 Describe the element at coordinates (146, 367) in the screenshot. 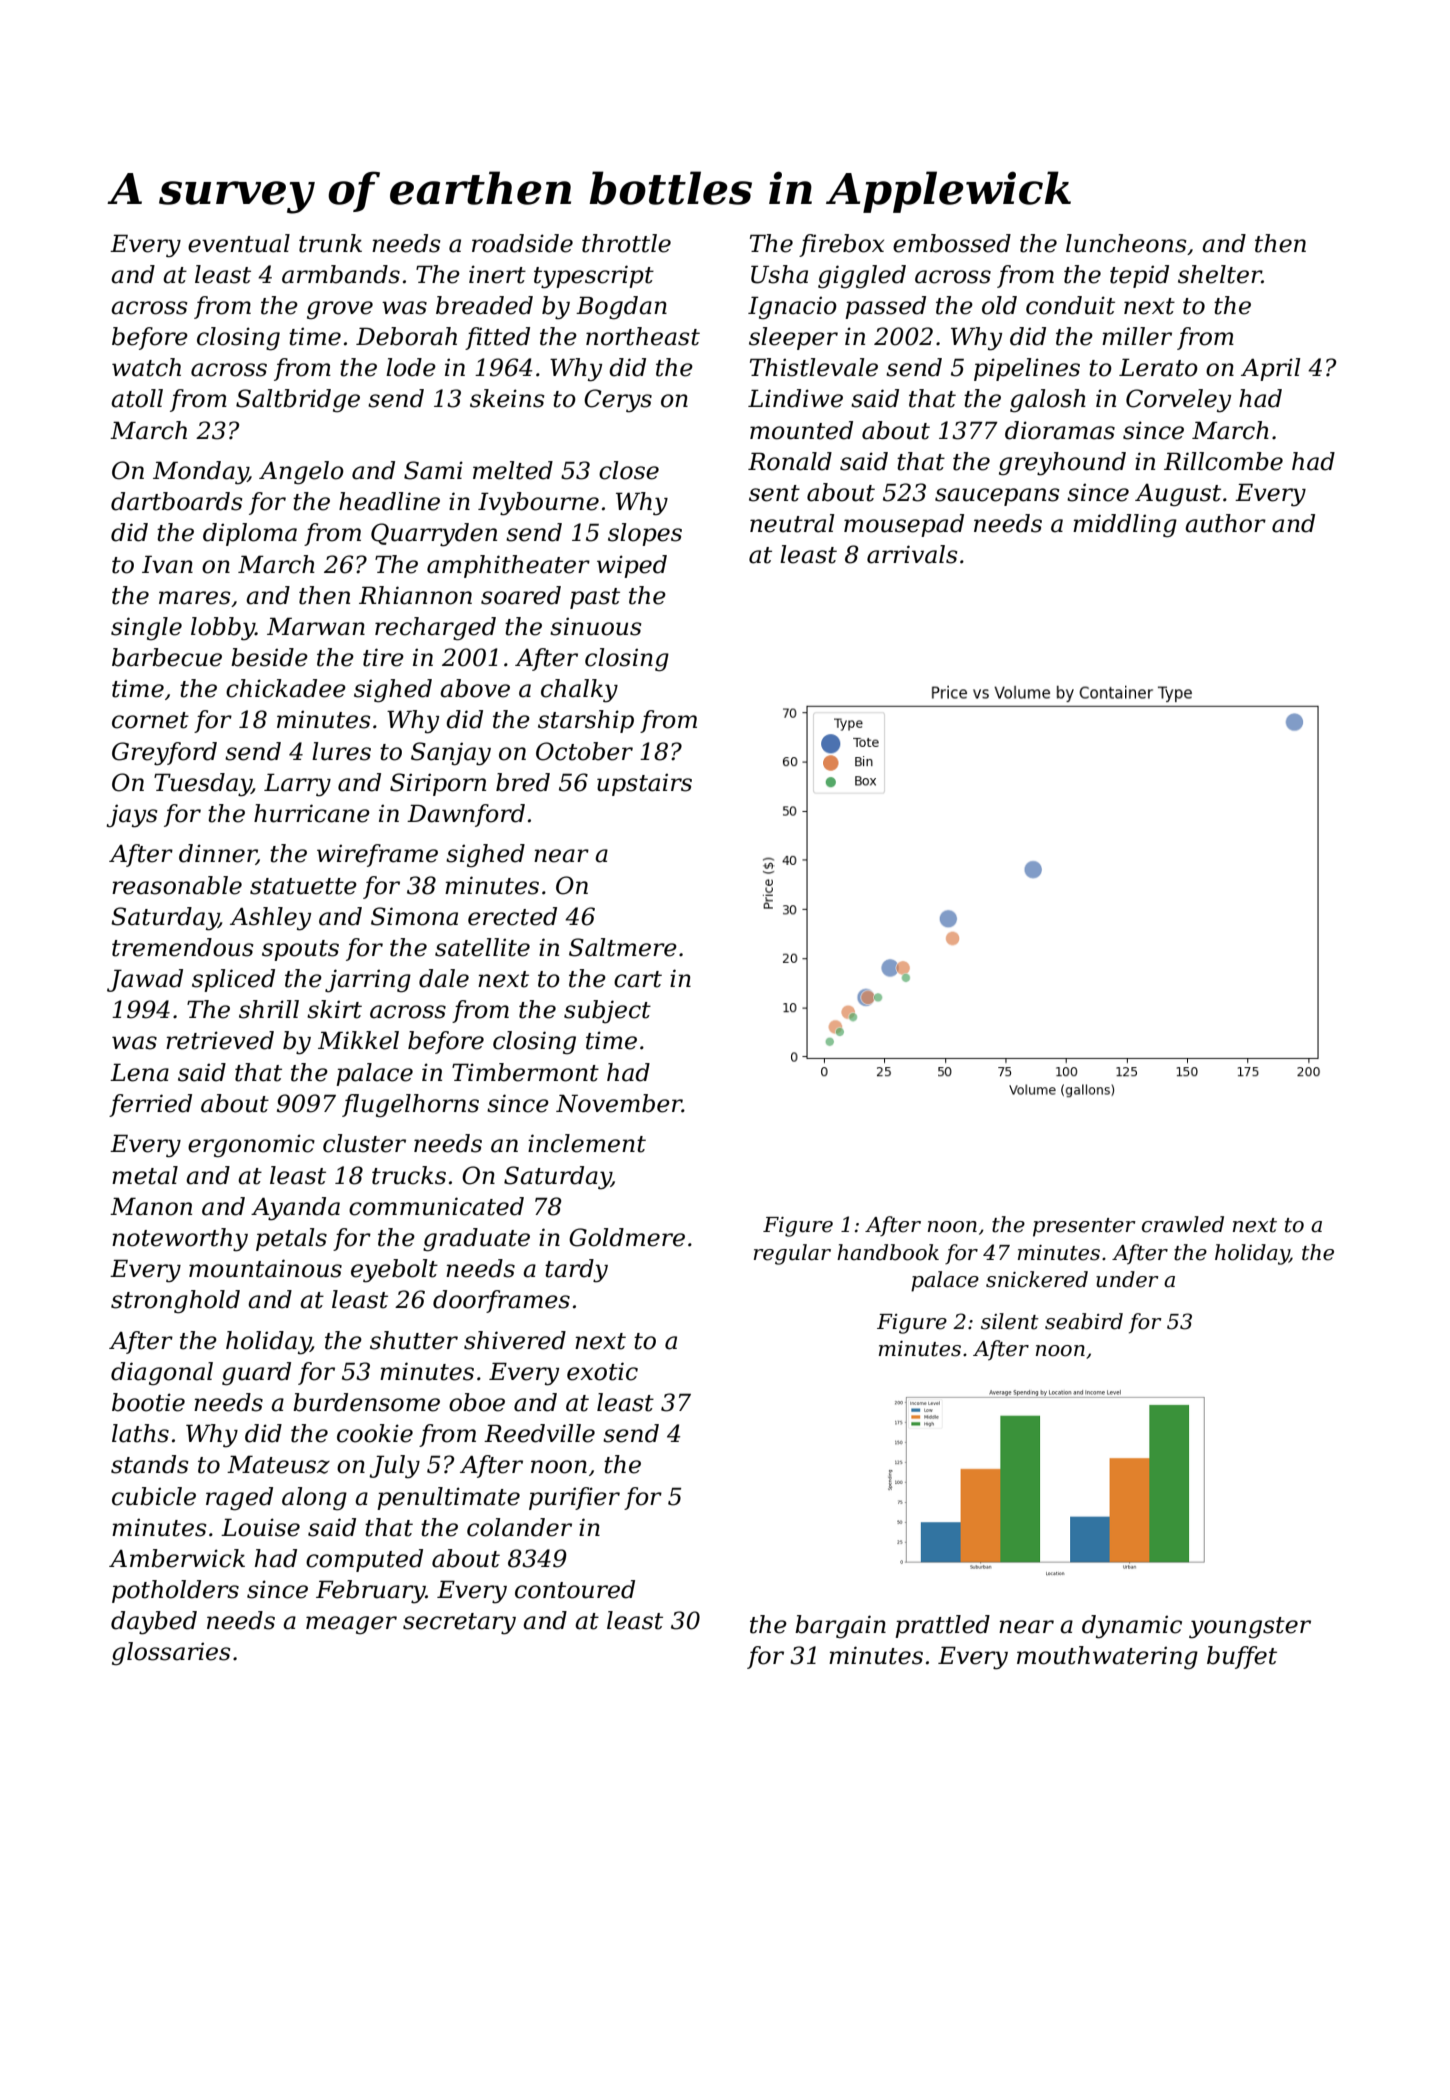

I see `watch` at that location.
